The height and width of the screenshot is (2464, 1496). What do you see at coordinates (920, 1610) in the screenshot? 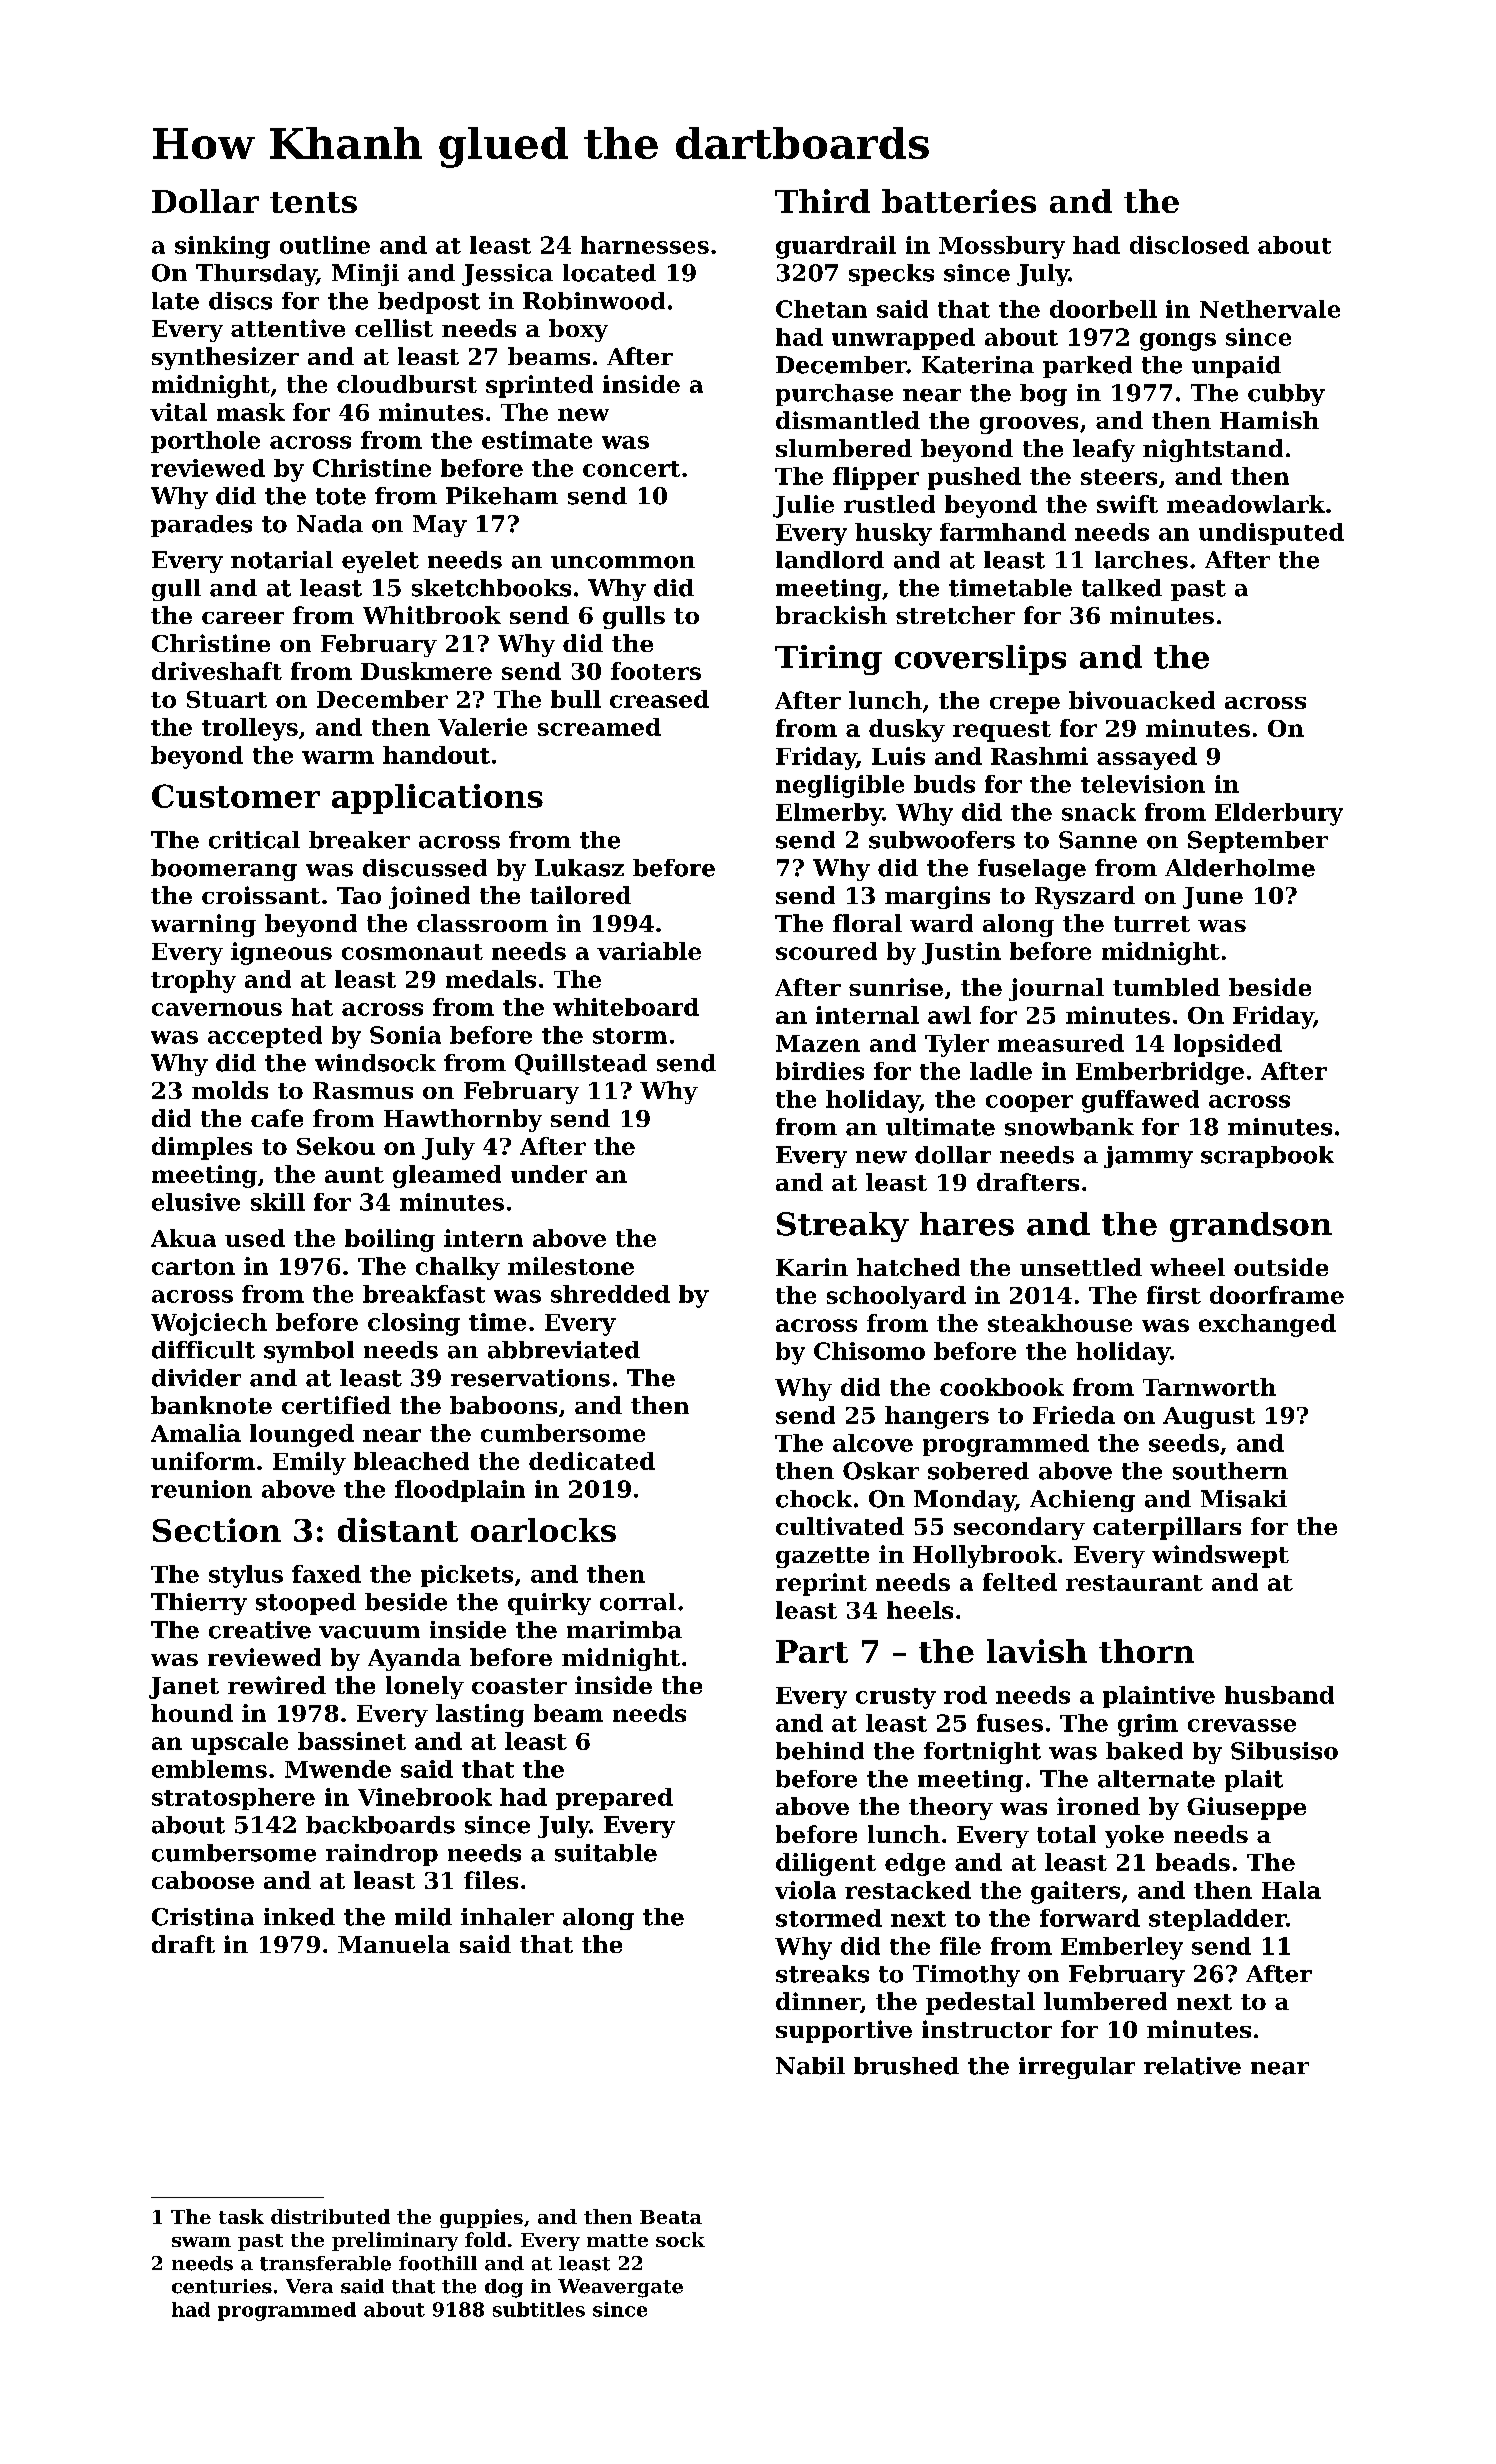
I see `heels` at bounding box center [920, 1610].
